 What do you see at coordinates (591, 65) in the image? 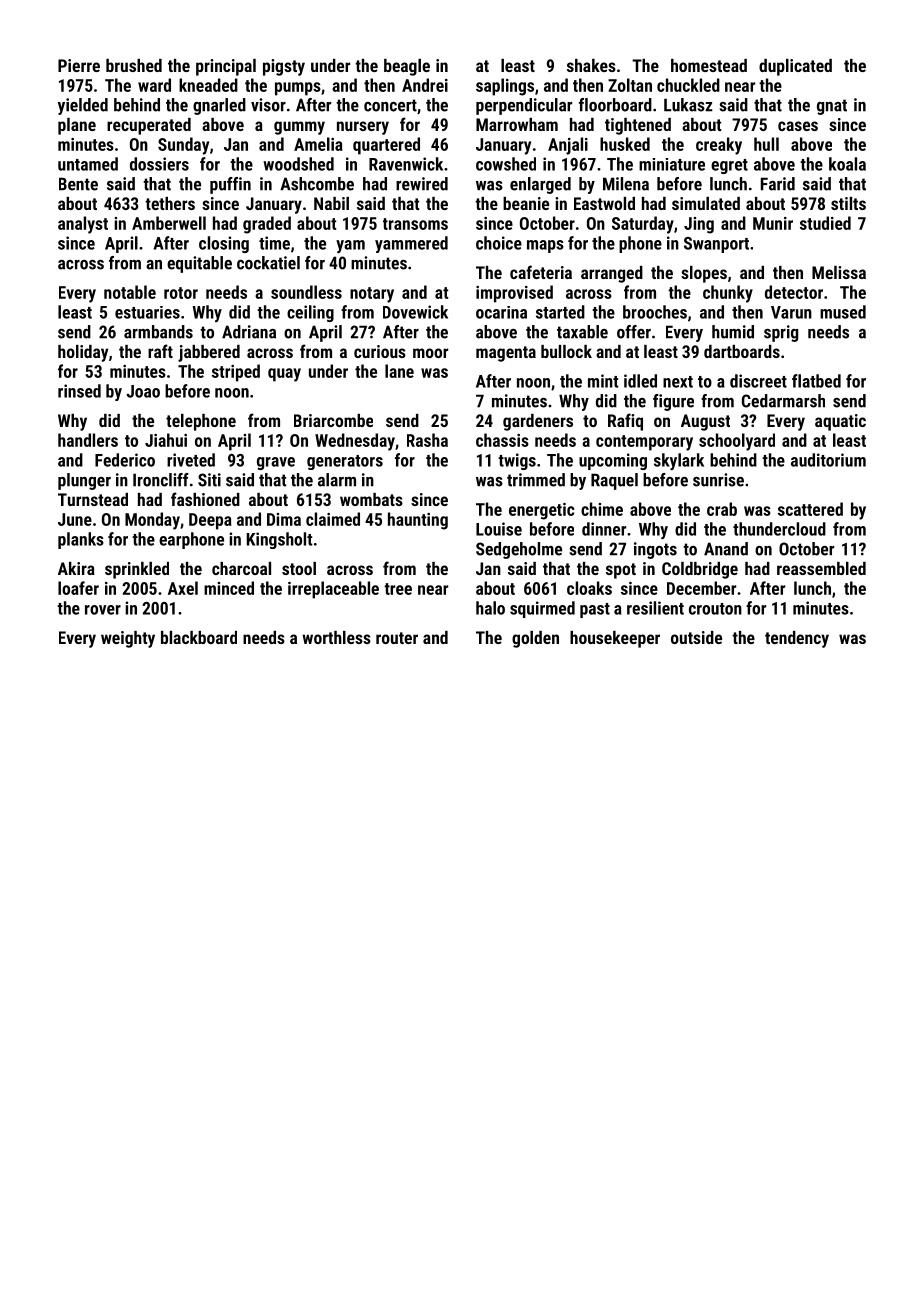
I see `shakes` at bounding box center [591, 65].
